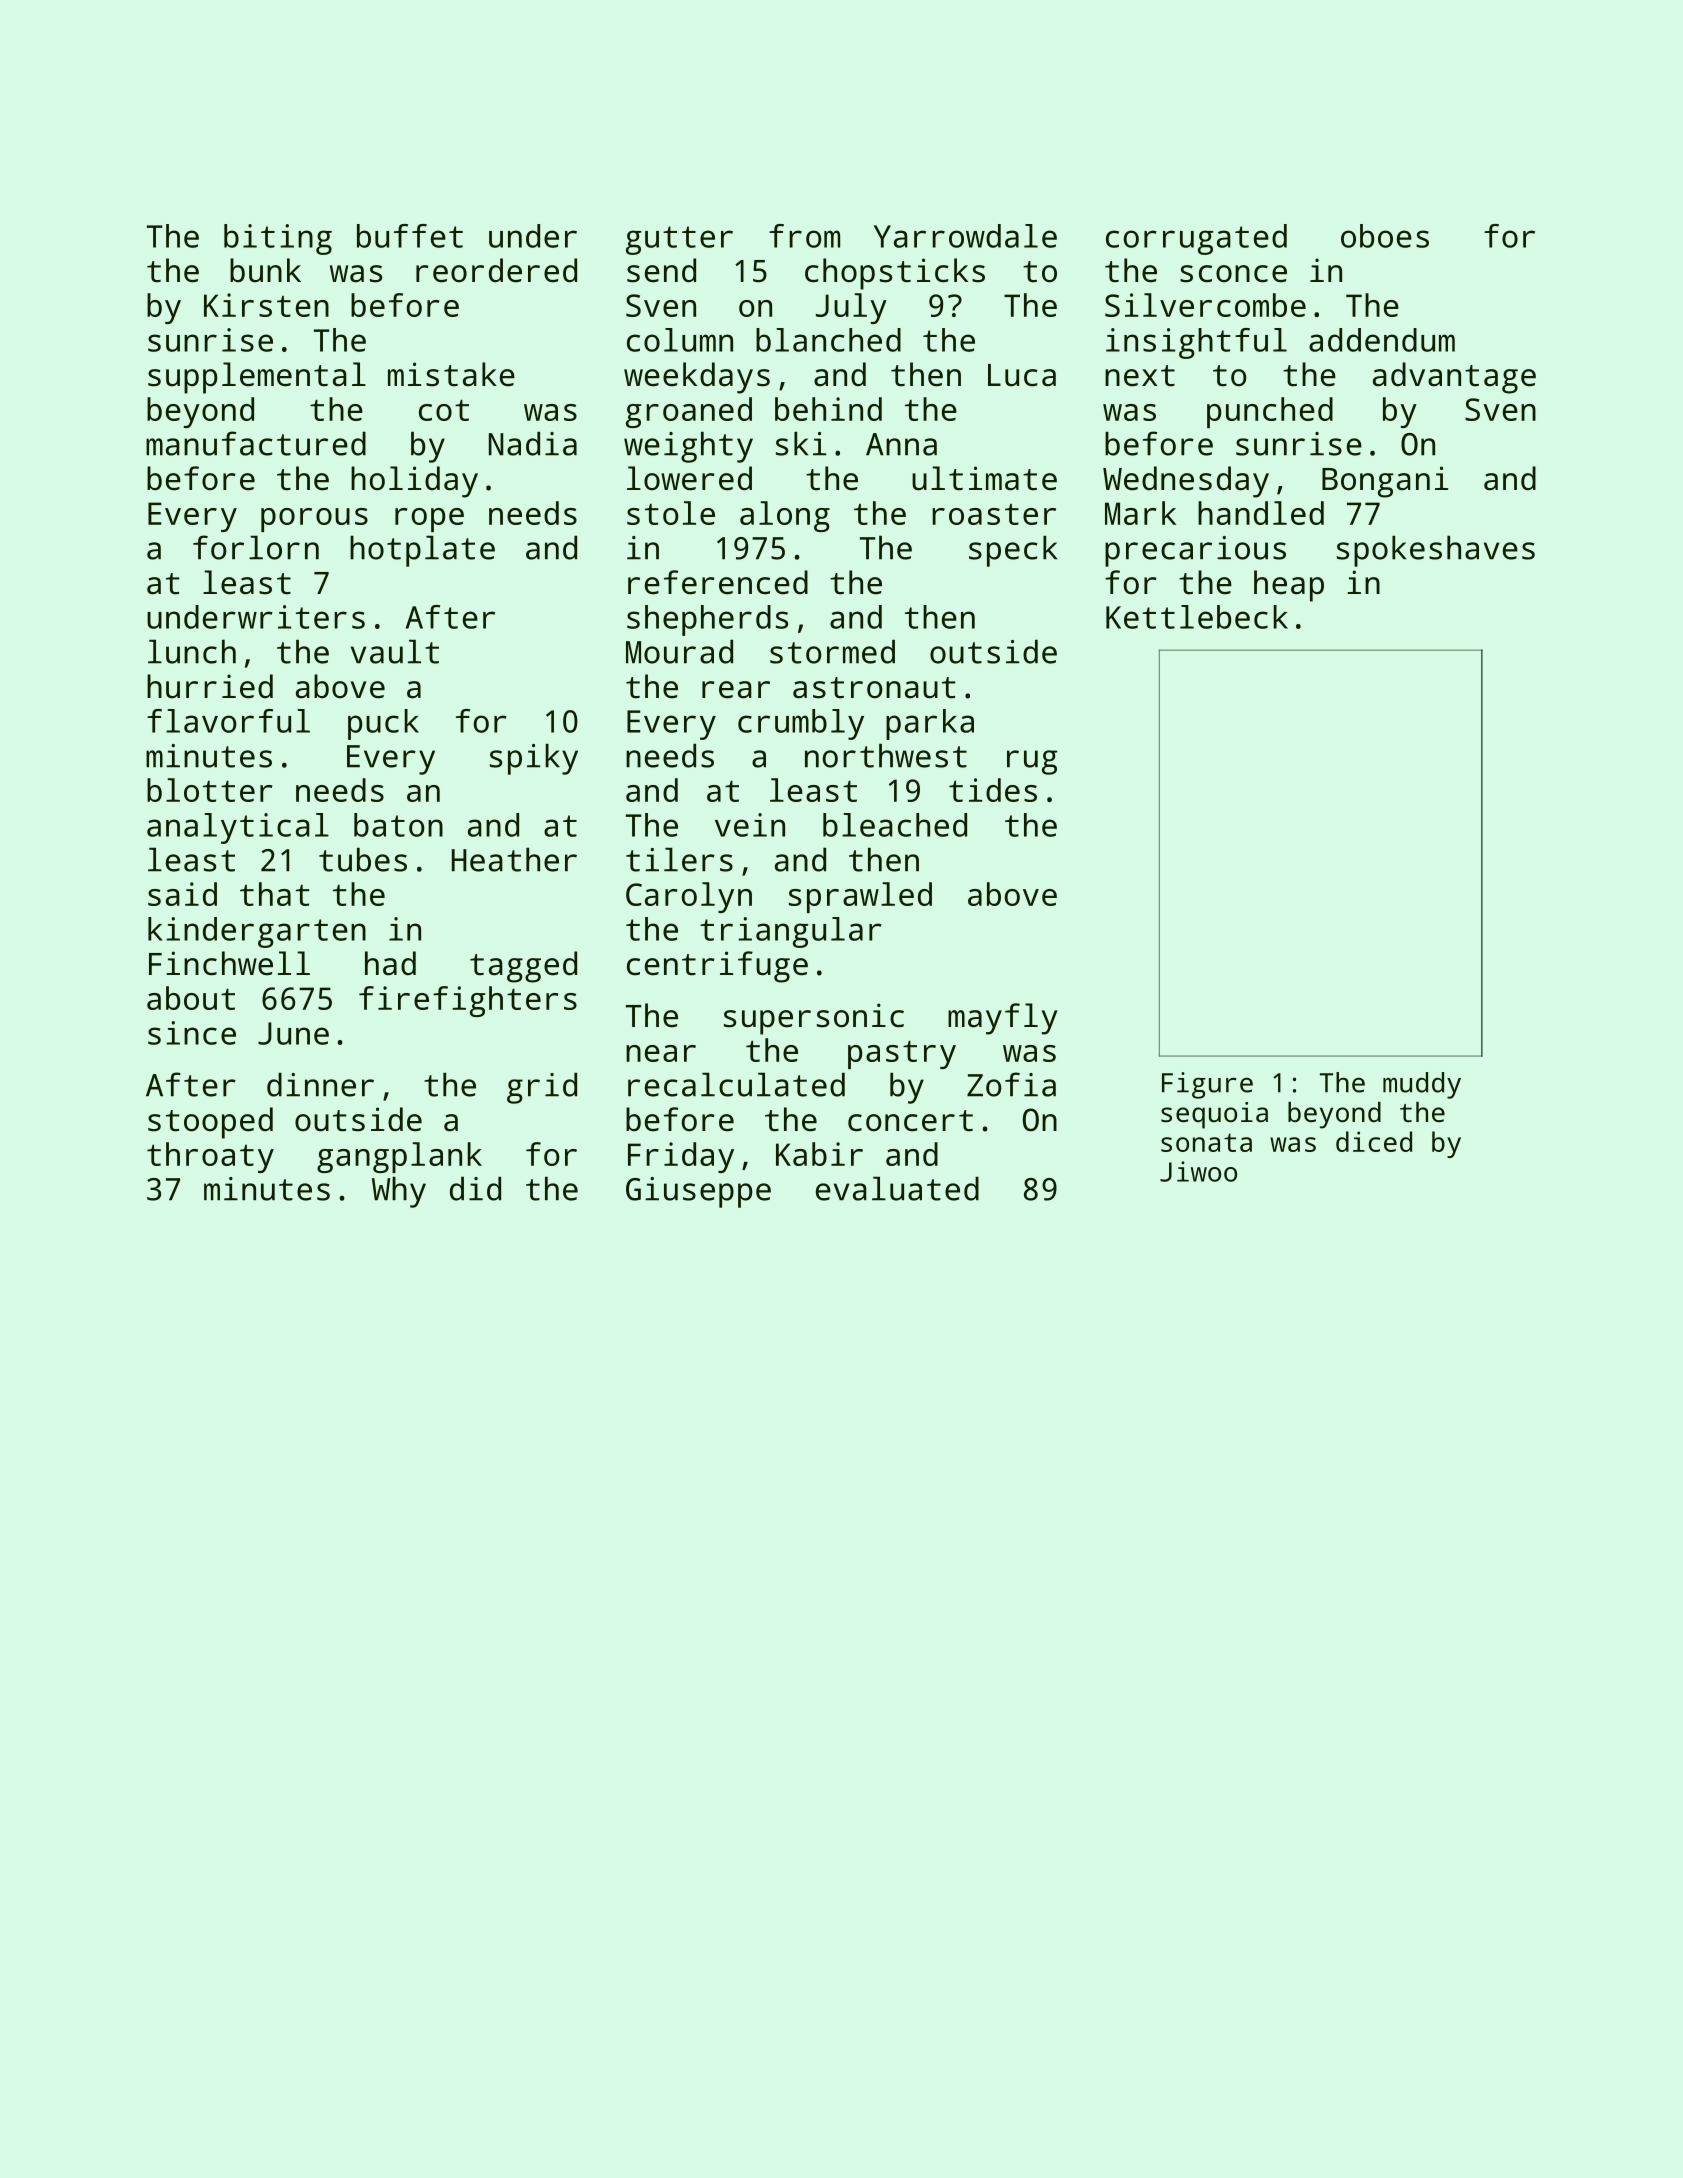  What do you see at coordinates (542, 1088) in the page?
I see `grid` at bounding box center [542, 1088].
